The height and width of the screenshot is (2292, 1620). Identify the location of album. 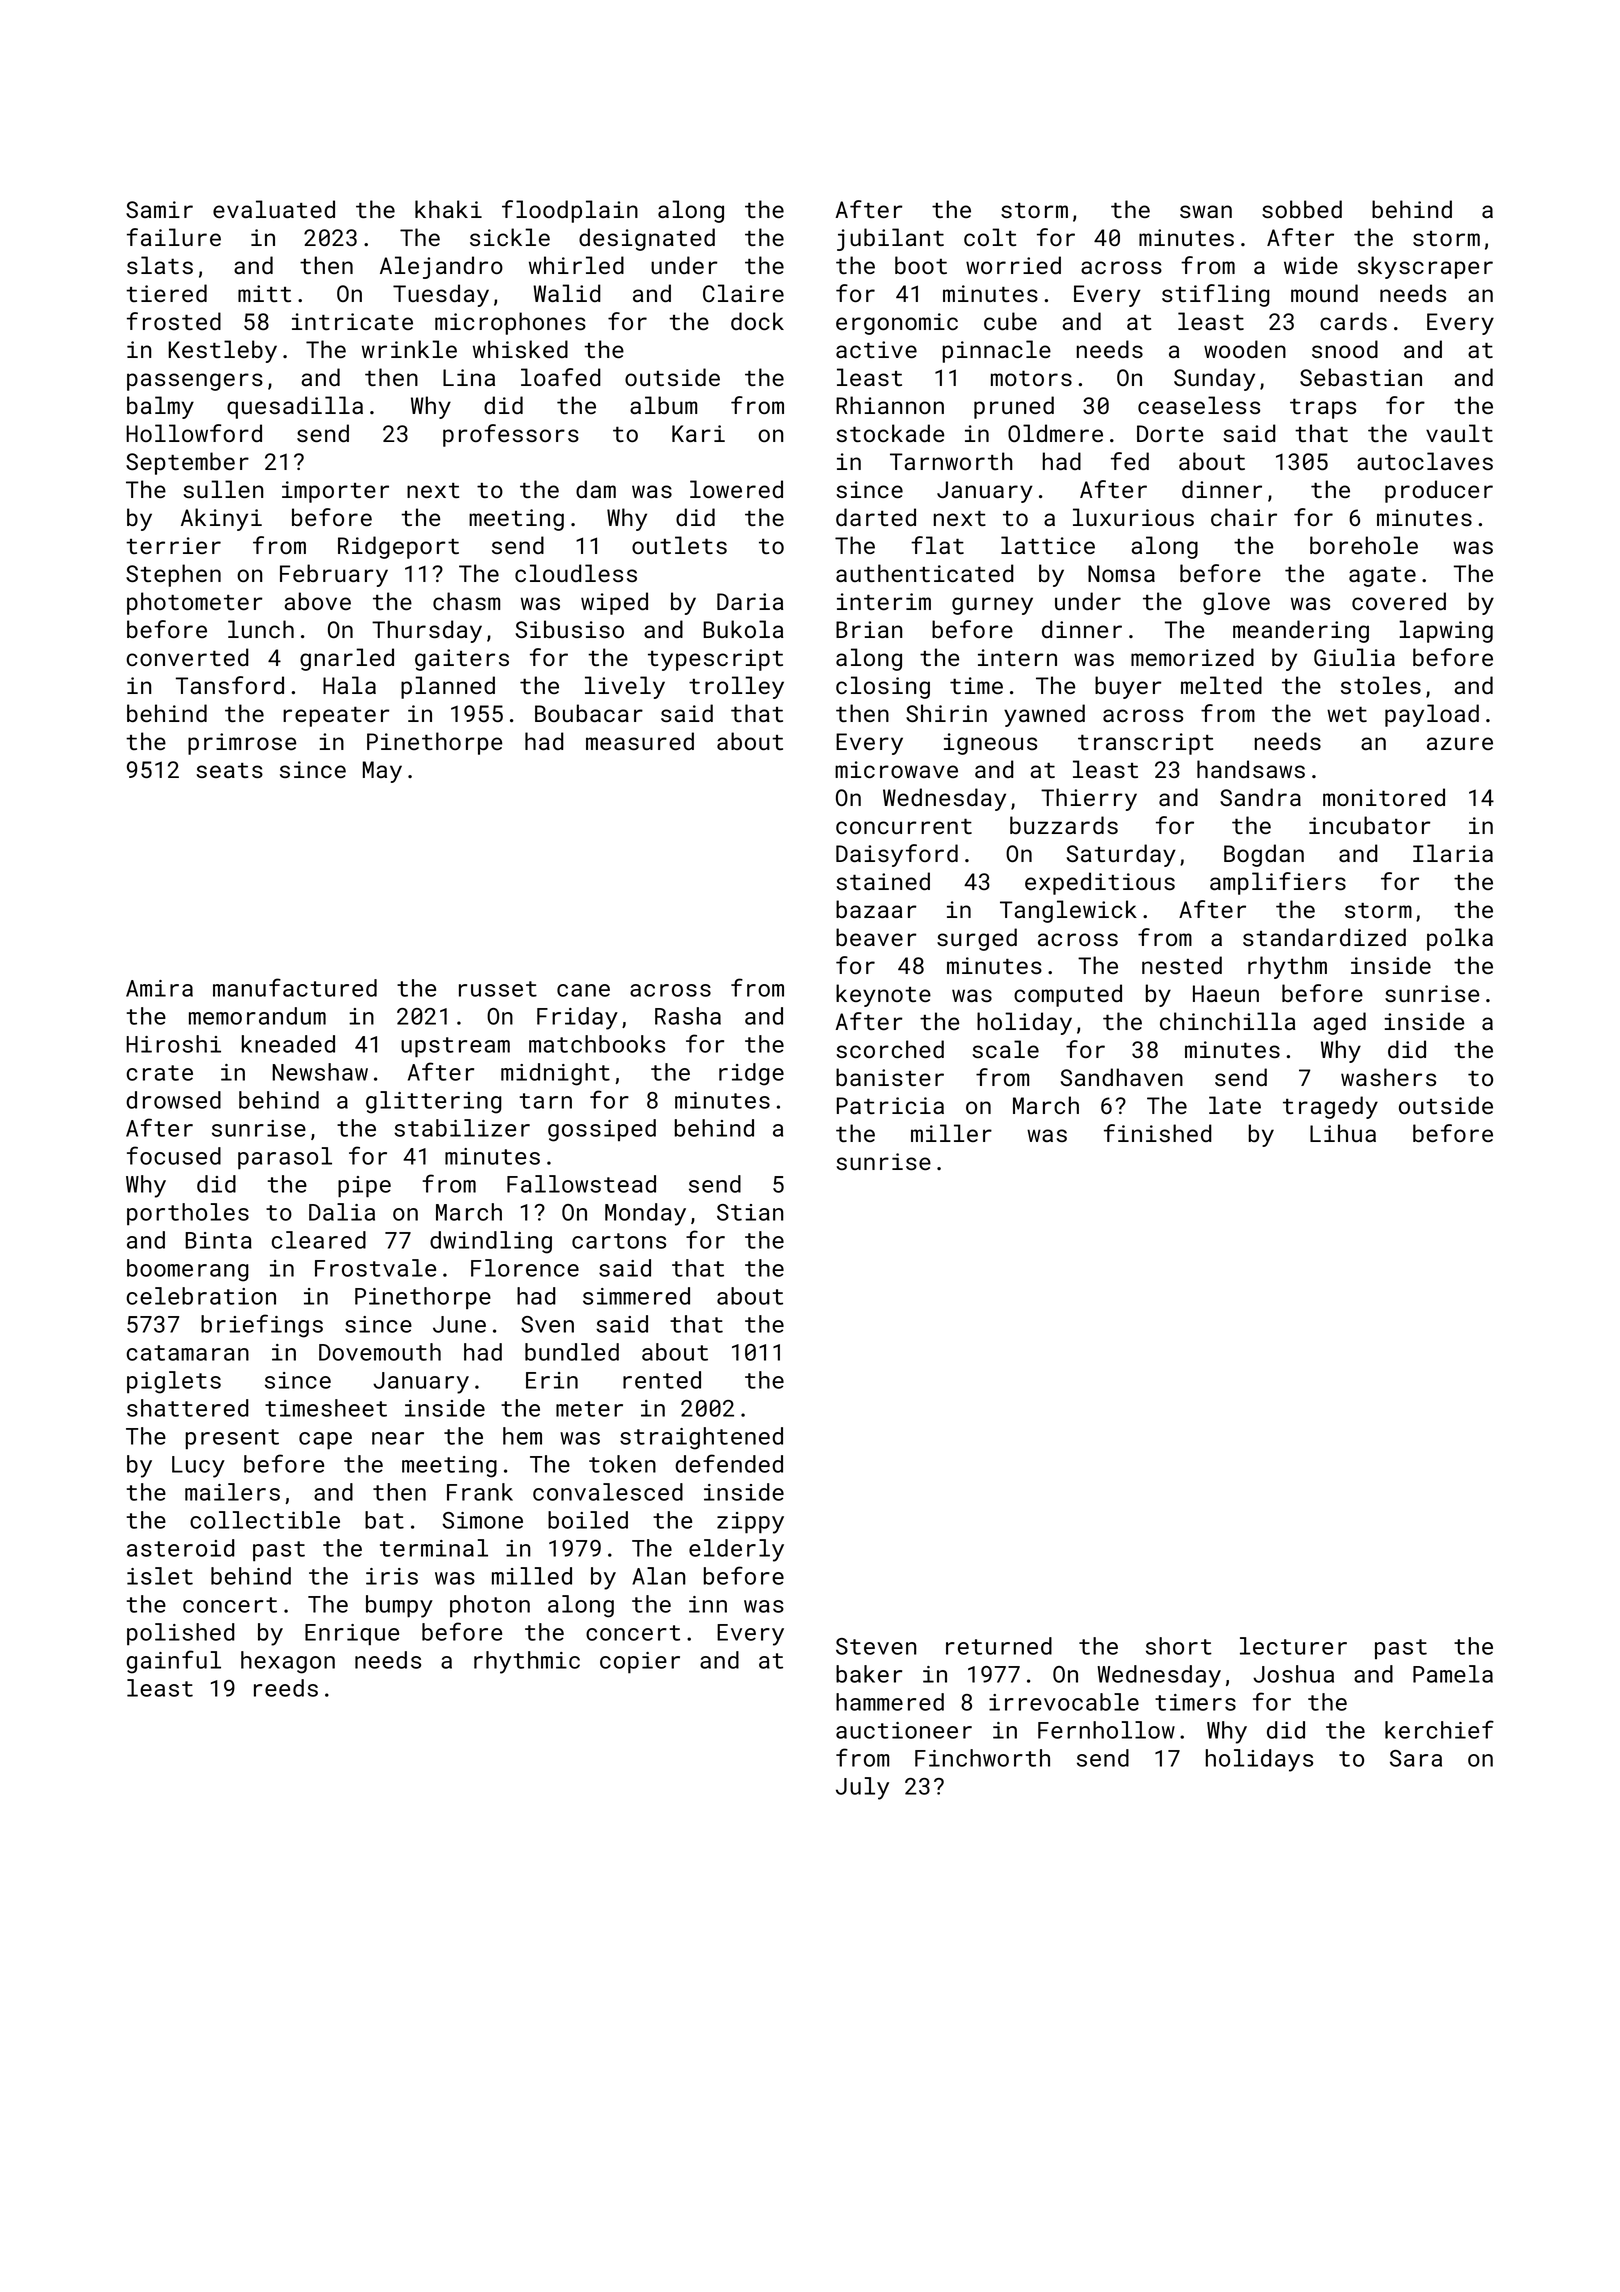
(663, 405).
